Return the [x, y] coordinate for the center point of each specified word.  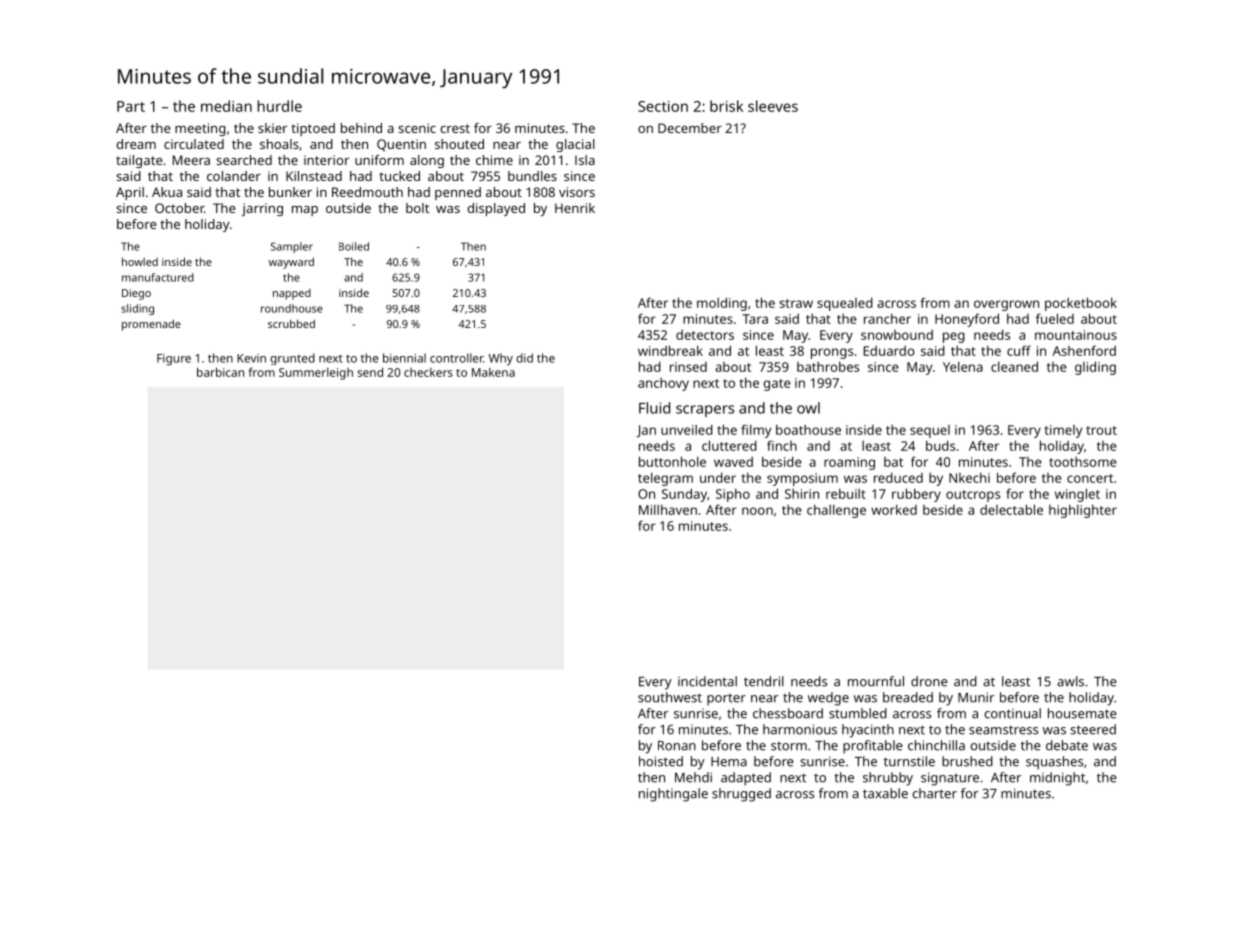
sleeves [773, 106]
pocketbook [1081, 304]
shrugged [741, 795]
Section [663, 106]
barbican [220, 372]
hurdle [280, 106]
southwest [670, 697]
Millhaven [668, 509]
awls [1070, 681]
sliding [137, 309]
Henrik [575, 208]
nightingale [673, 795]
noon [757, 511]
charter [935, 793]
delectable [1011, 509]
